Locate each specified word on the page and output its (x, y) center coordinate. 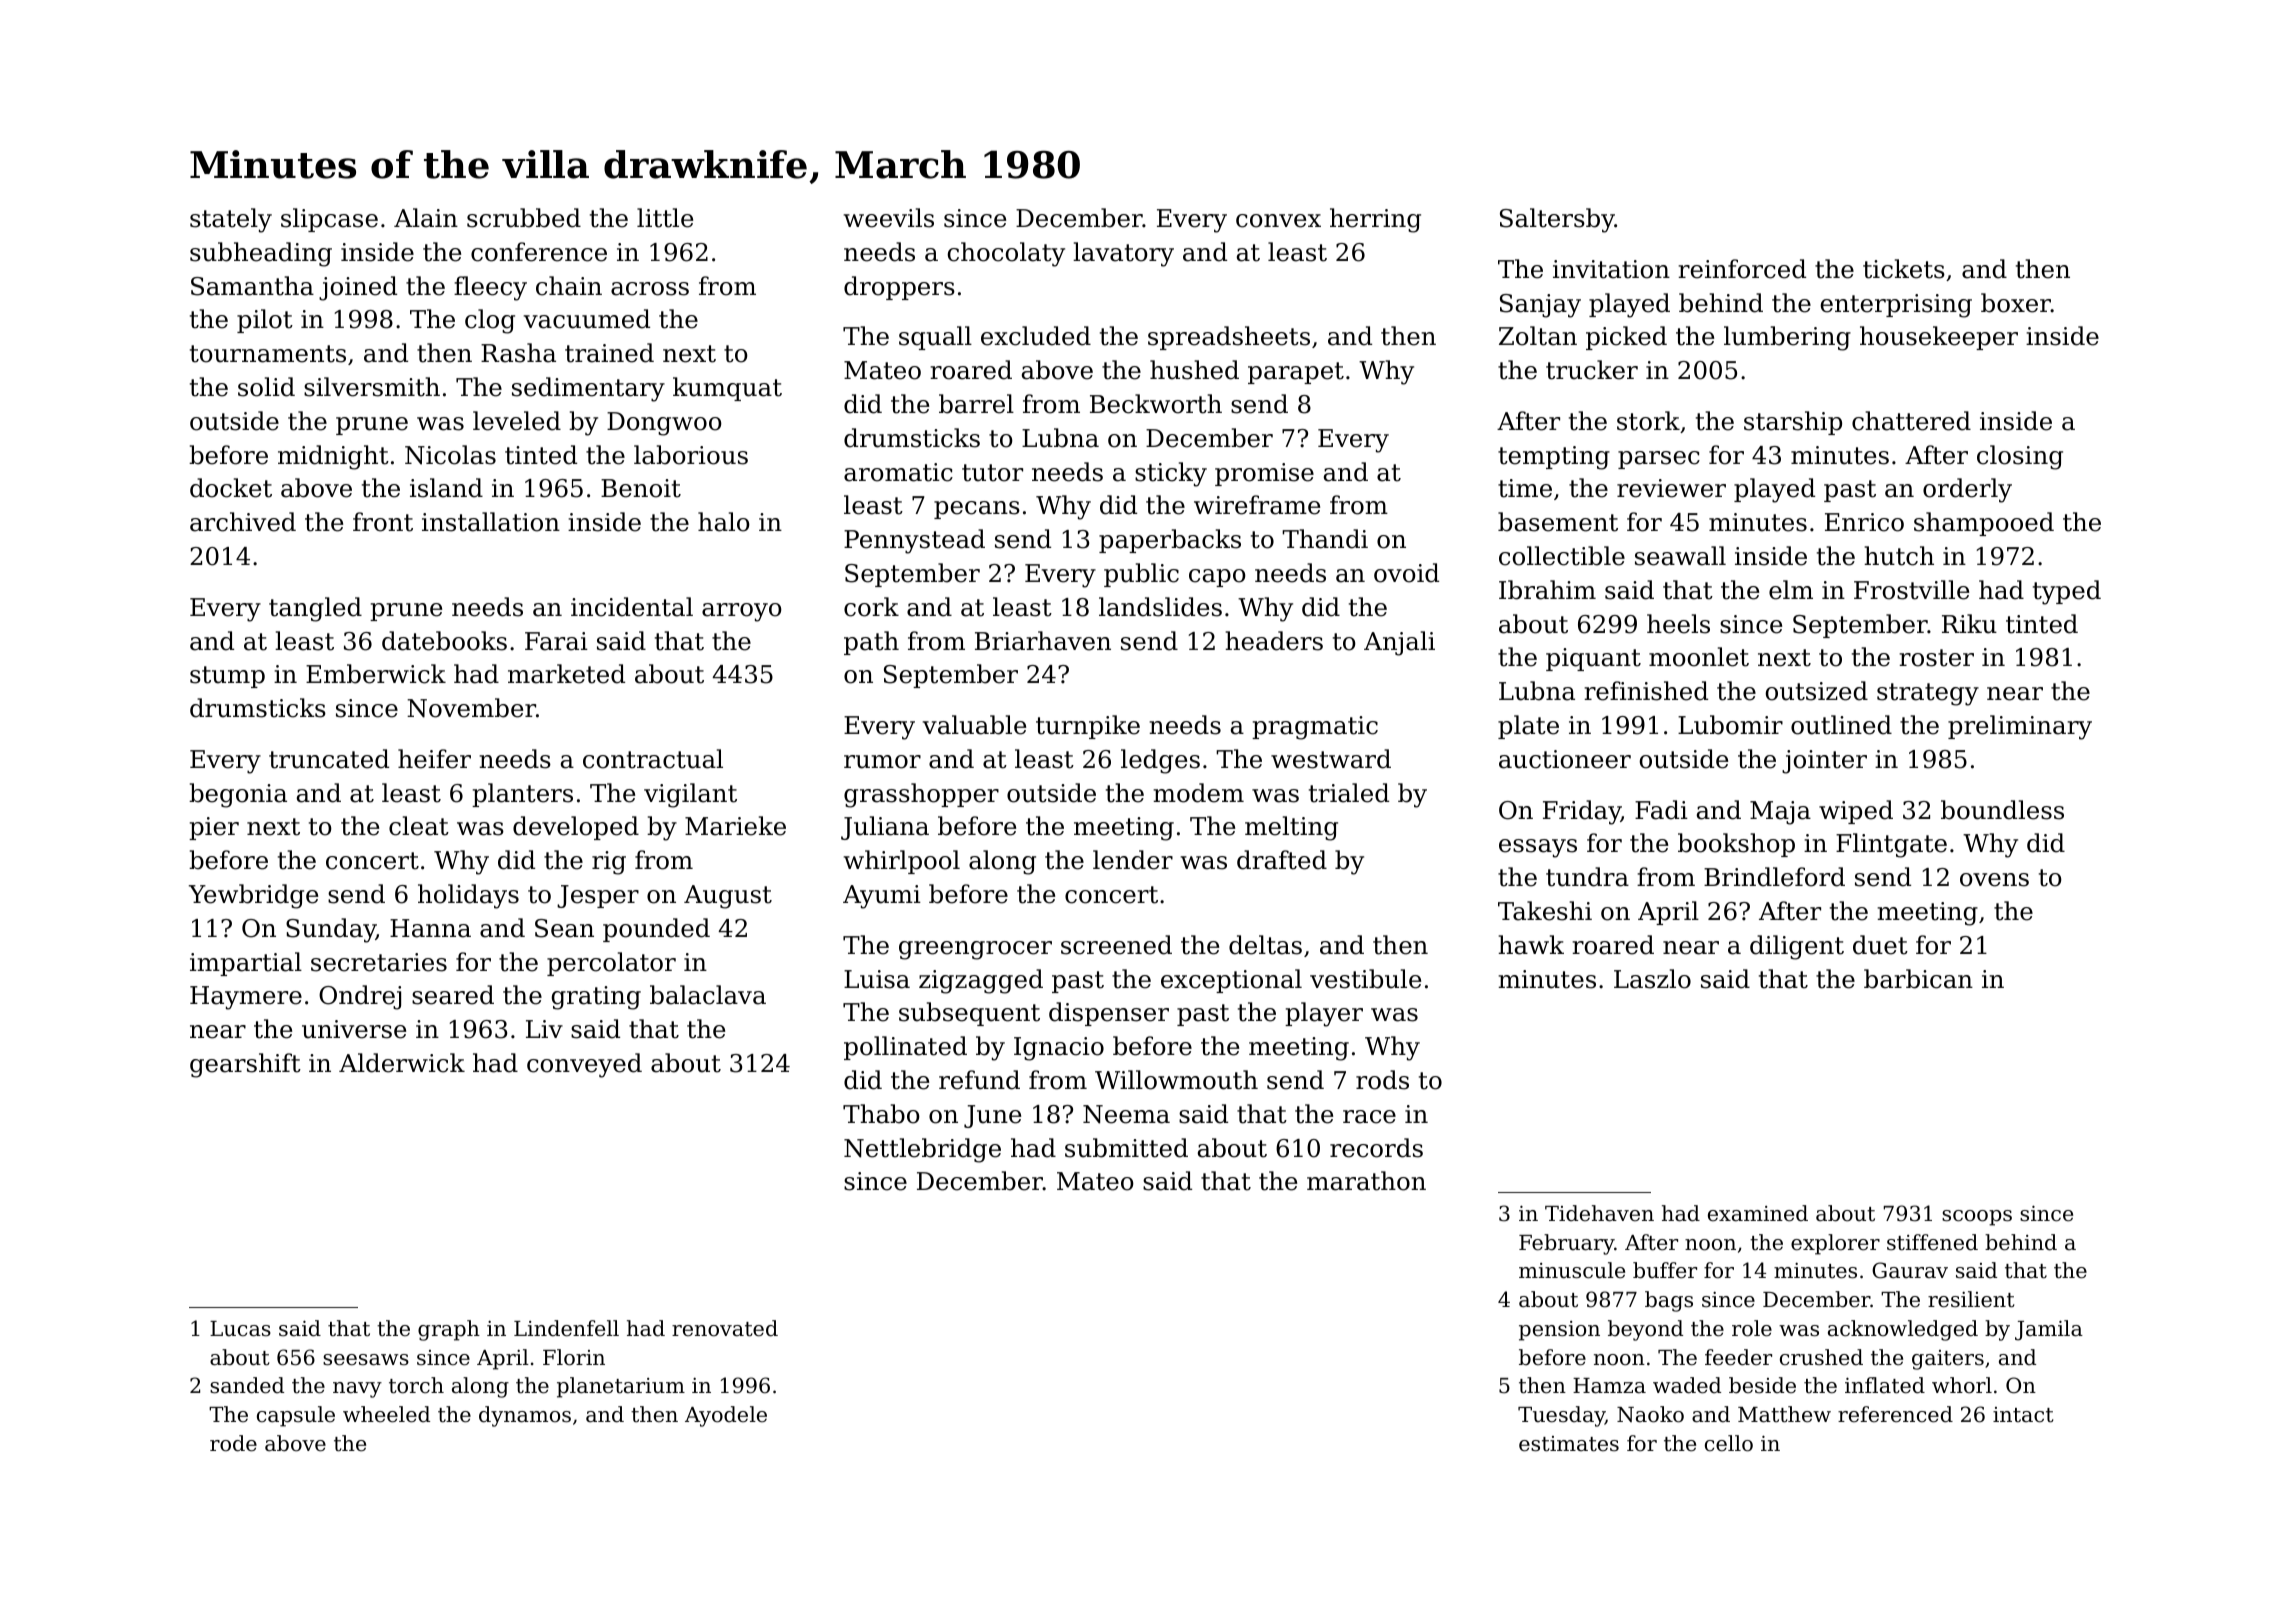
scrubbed (524, 218)
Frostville (1911, 590)
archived (243, 522)
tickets (1904, 269)
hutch (1899, 556)
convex (1278, 221)
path (871, 643)
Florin (574, 1357)
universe (354, 1029)
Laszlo (1652, 979)
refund (979, 1080)
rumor (882, 762)
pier (214, 828)
